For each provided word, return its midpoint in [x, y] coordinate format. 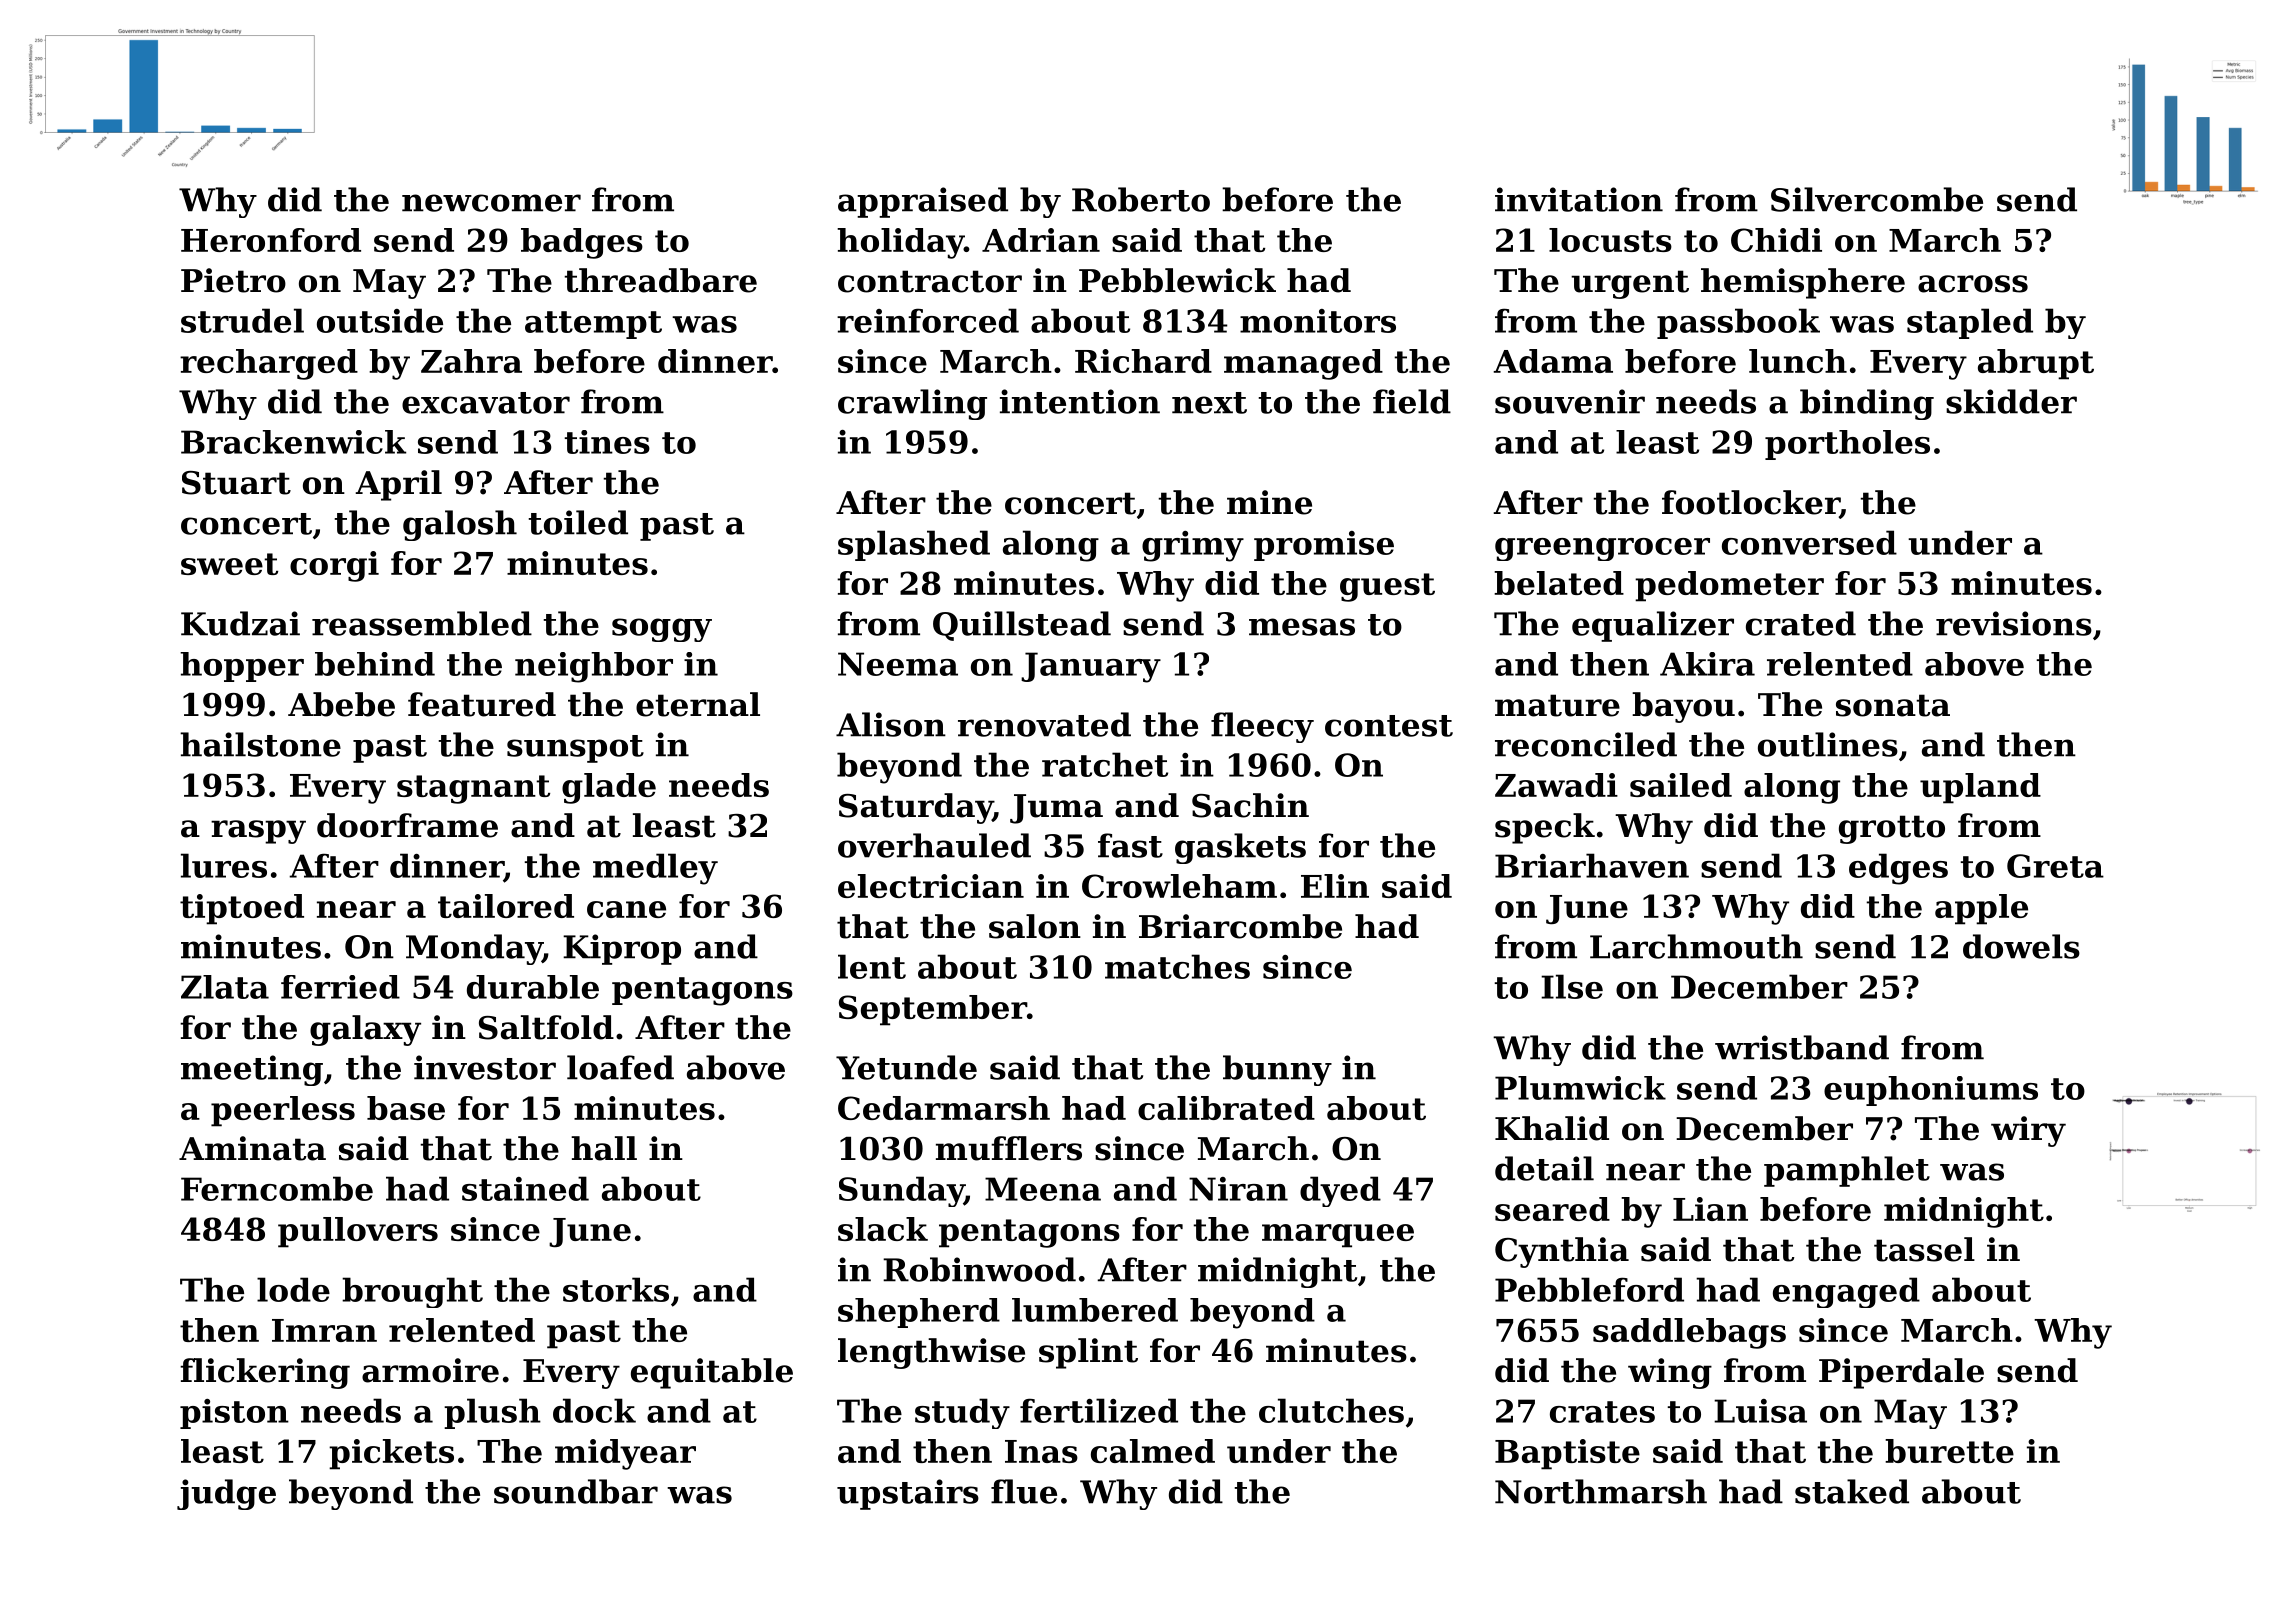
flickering [265, 1373]
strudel [242, 320]
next [1209, 403]
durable [533, 987]
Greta [2055, 866]
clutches [1331, 1410]
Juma [1056, 809]
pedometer [1729, 586]
